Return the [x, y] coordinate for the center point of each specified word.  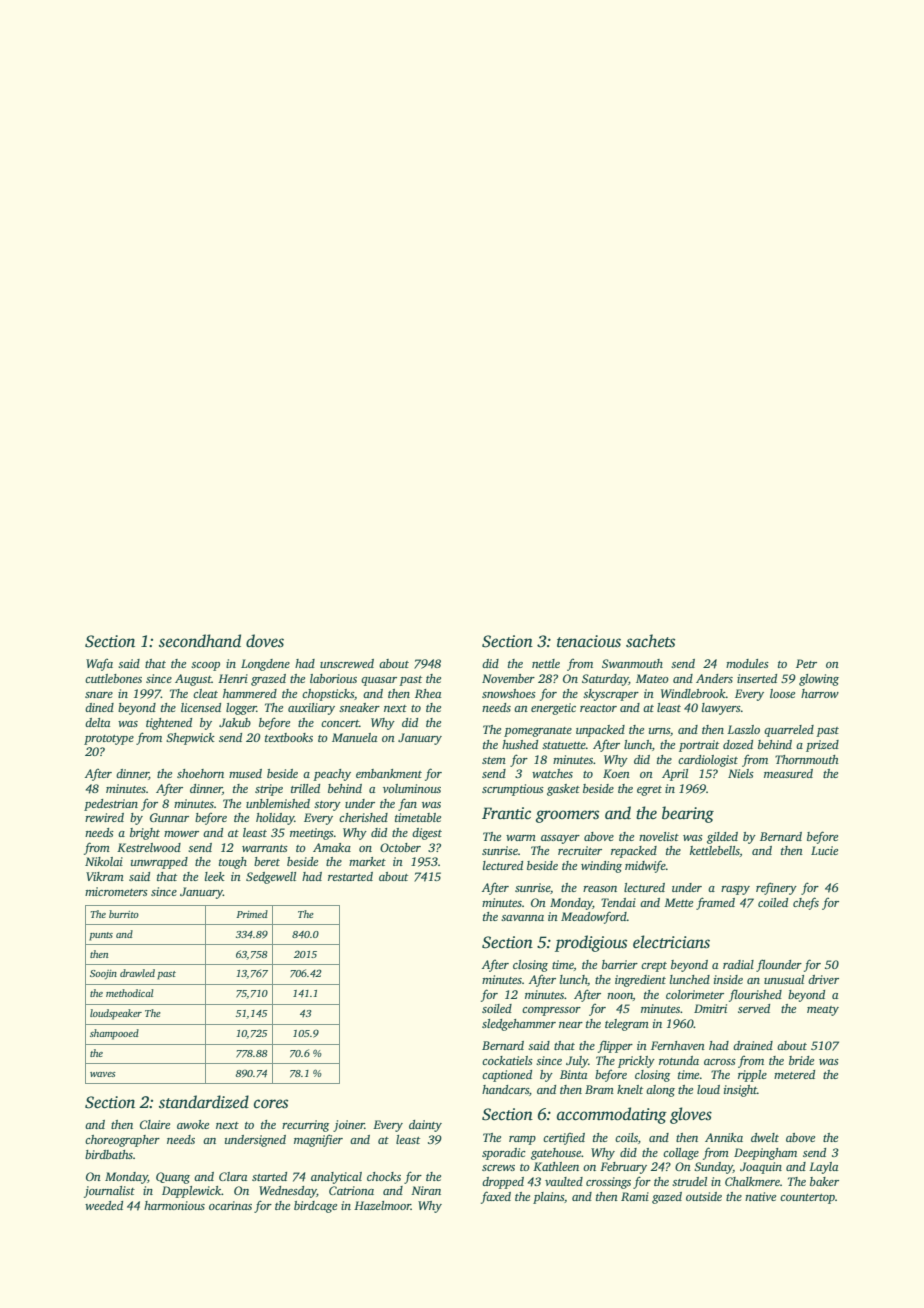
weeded [104, 1205]
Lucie [824, 850]
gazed [667, 1198]
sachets [650, 641]
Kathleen [556, 1166]
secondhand [200, 641]
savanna [522, 918]
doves [265, 641]
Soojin [103, 975]
